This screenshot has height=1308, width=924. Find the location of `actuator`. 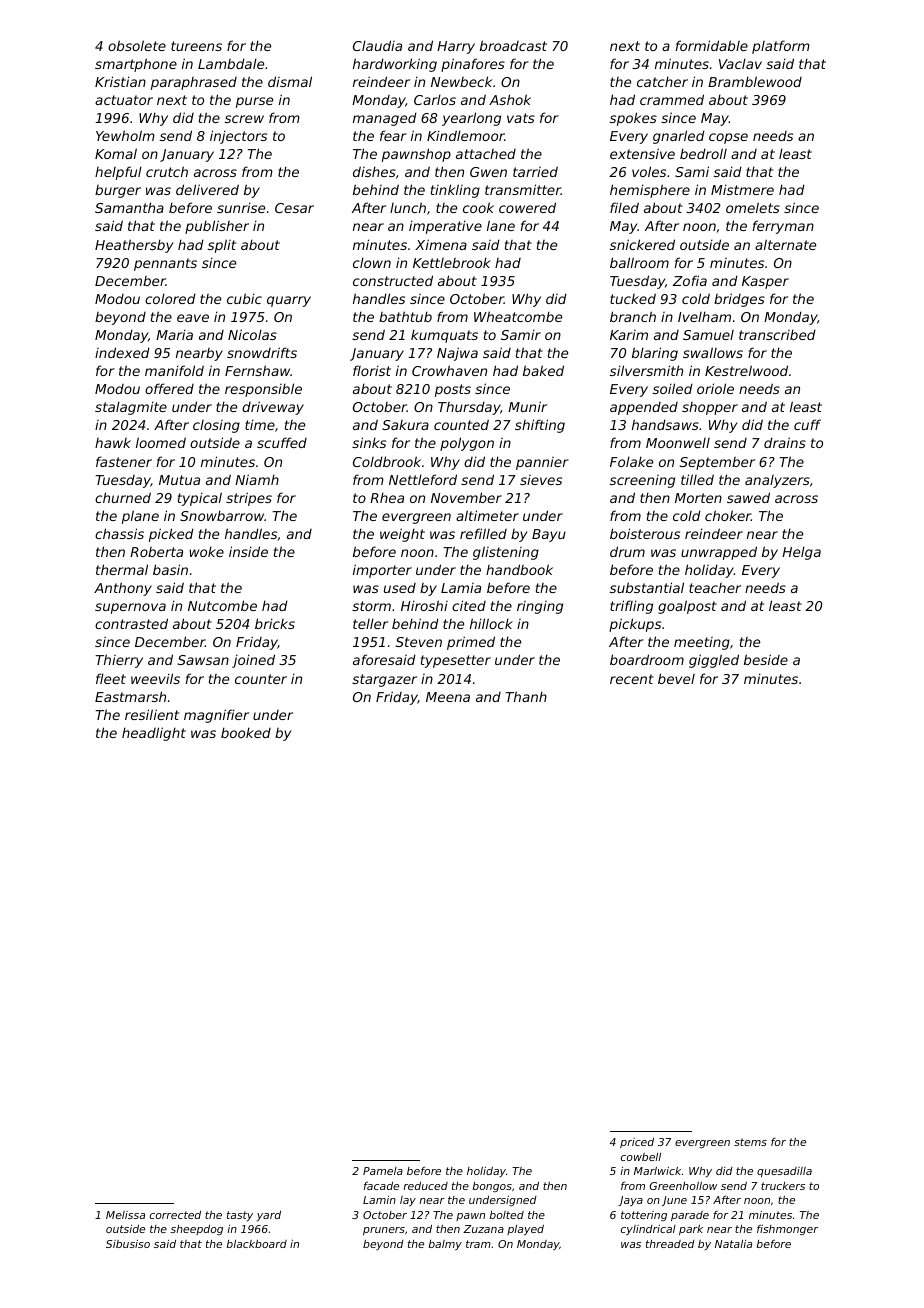

actuator is located at coordinates (124, 100).
